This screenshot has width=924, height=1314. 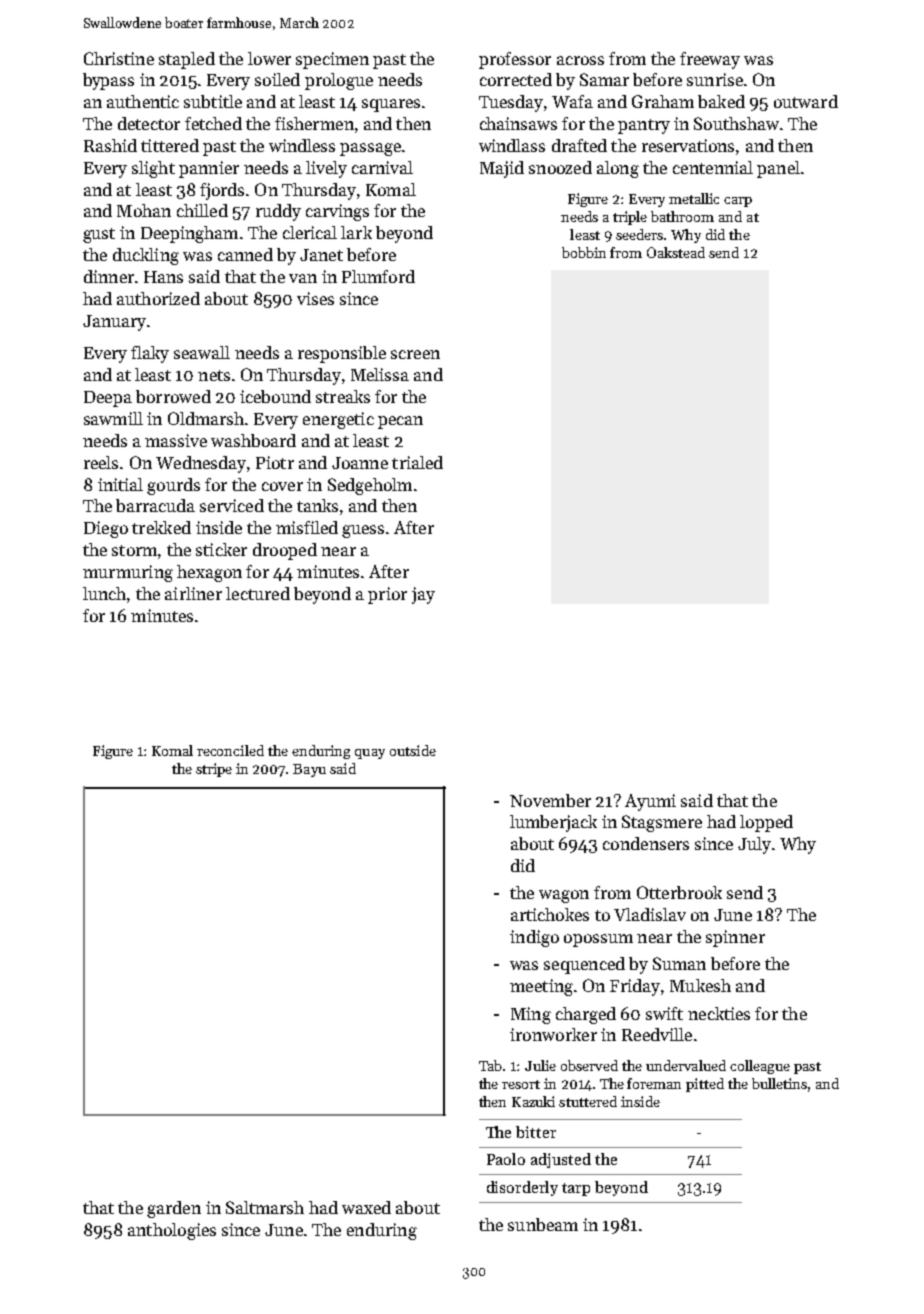 What do you see at coordinates (705, 1085) in the screenshot?
I see `pitted` at bounding box center [705, 1085].
